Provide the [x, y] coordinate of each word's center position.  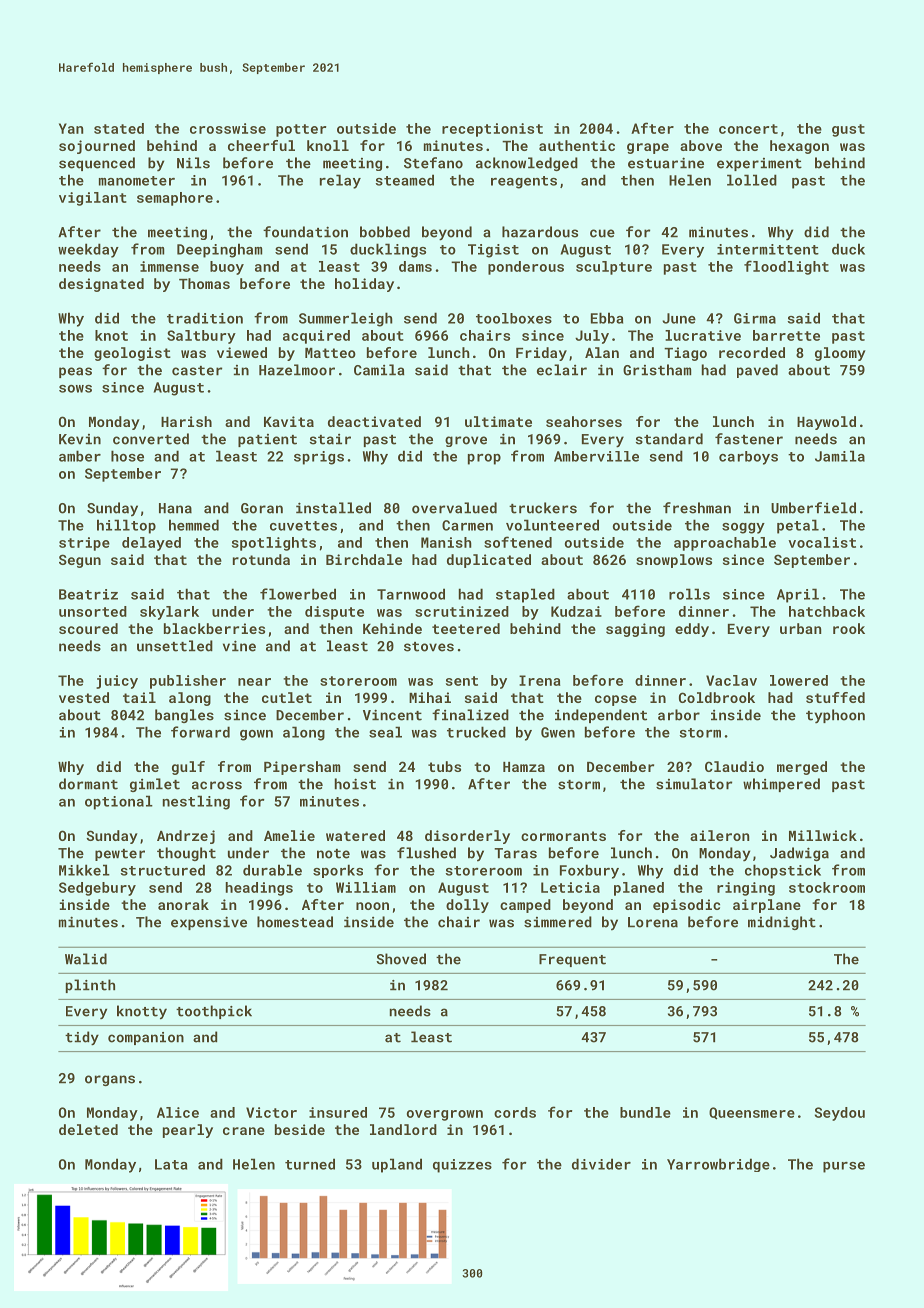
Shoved [401, 959]
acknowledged [527, 164]
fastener [749, 439]
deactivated [374, 421]
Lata [171, 1164]
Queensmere [752, 1113]
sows [75, 389]
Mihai [430, 697]
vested [84, 697]
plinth [90, 986]
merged [802, 768]
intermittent [768, 249]
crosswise [228, 128]
